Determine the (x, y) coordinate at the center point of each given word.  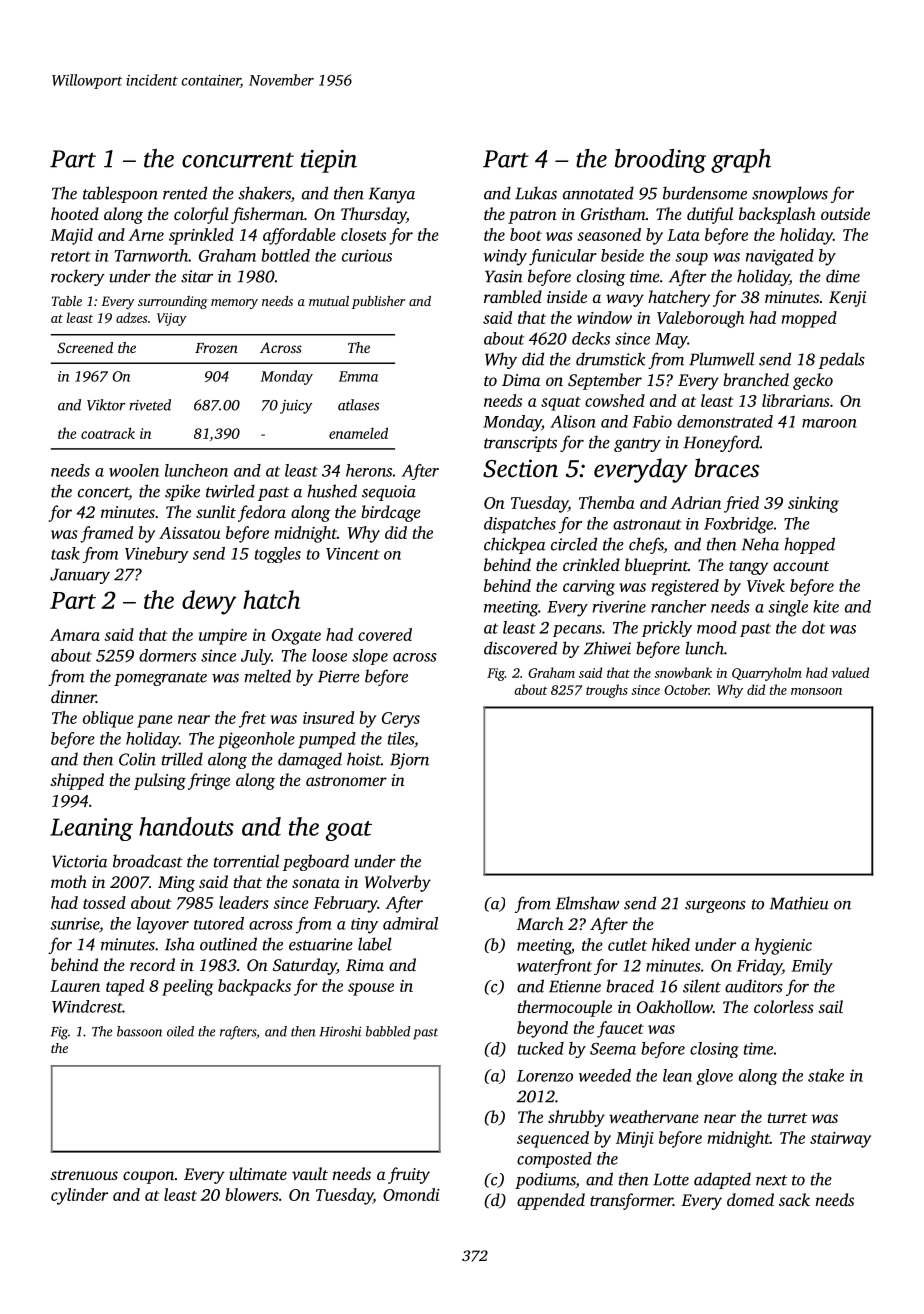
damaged (310, 760)
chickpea (514, 545)
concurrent (238, 160)
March (540, 923)
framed (106, 534)
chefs (646, 545)
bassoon (139, 1031)
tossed (104, 902)
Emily (812, 967)
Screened (85, 347)
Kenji (847, 299)
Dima (521, 380)
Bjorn (409, 761)
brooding (660, 161)
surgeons (715, 907)
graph (741, 161)
